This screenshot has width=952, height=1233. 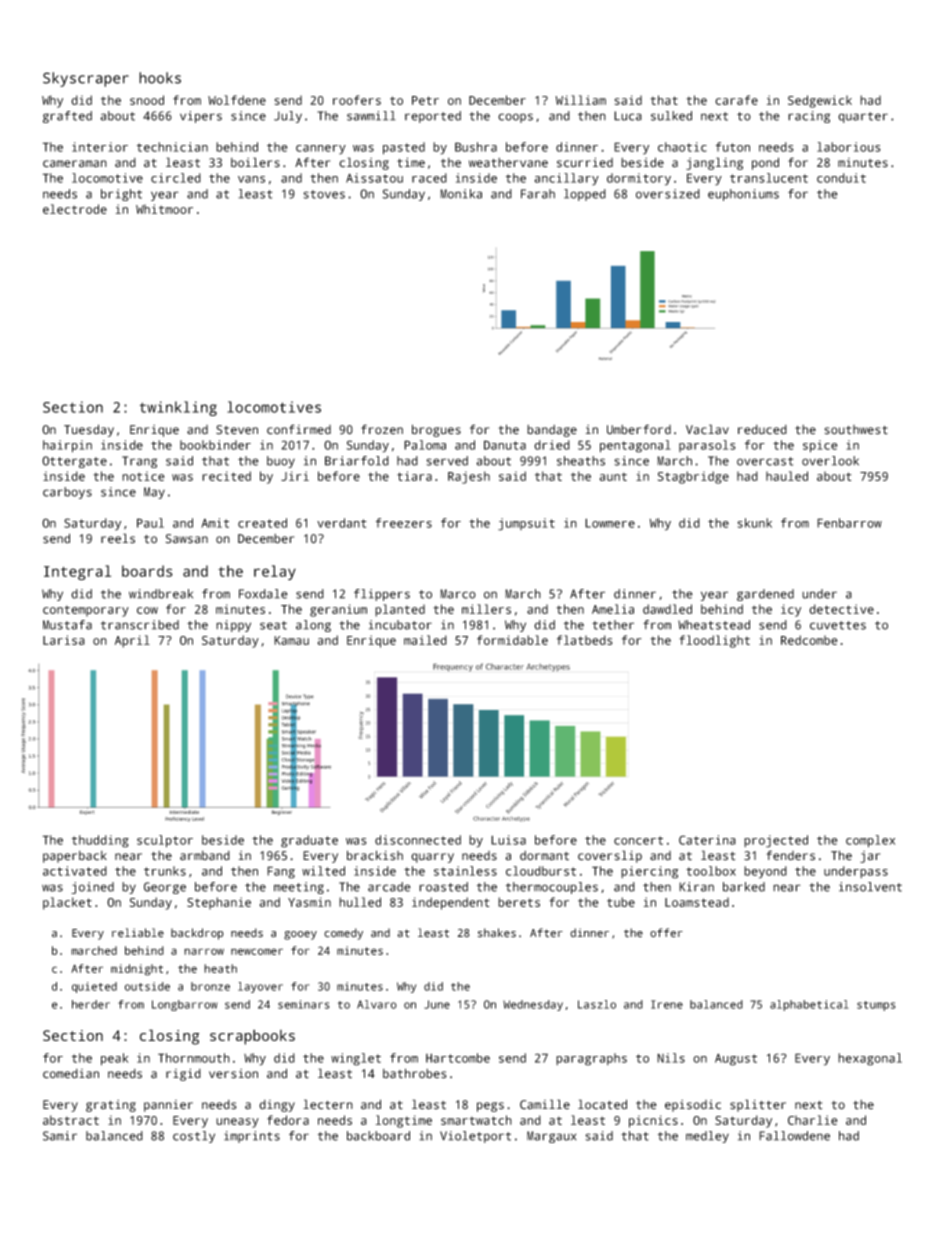 What do you see at coordinates (178, 408) in the screenshot?
I see `twinkling` at bounding box center [178, 408].
